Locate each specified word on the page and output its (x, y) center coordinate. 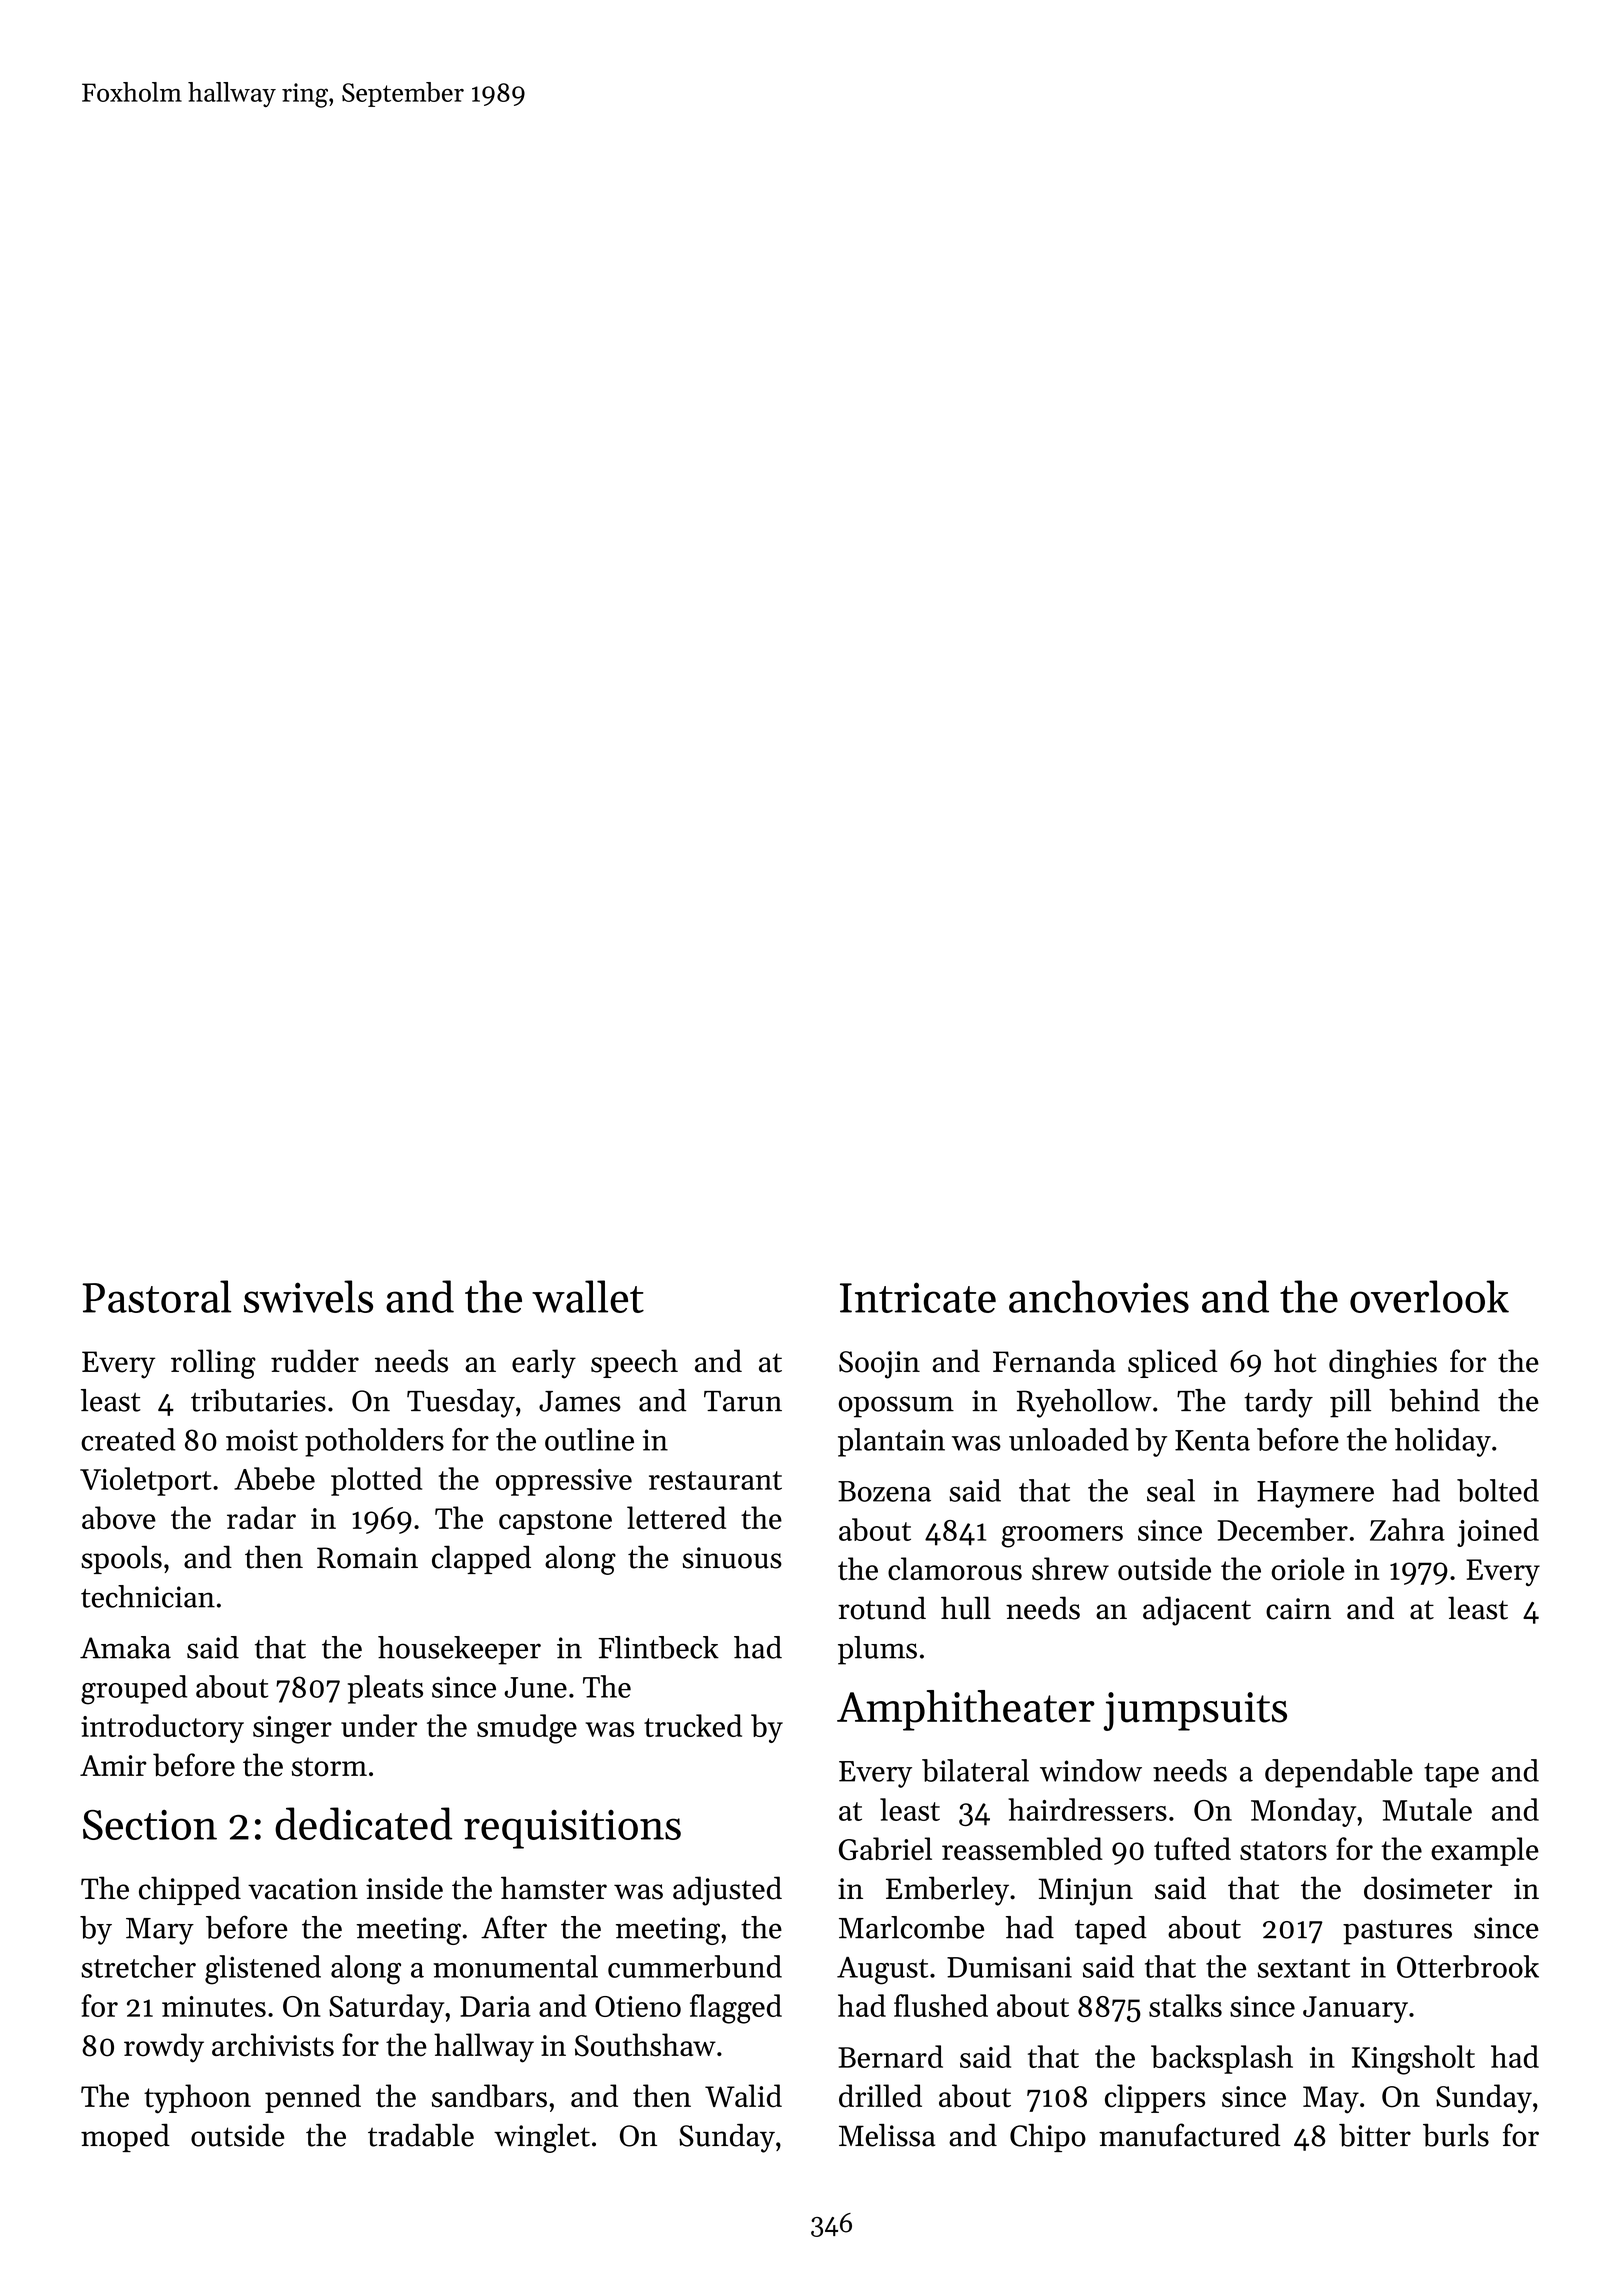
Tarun (743, 1401)
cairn (1298, 1609)
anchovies (1099, 1296)
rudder (315, 1361)
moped (125, 2138)
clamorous (955, 1568)
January (1355, 2009)
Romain (367, 1558)
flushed (941, 2005)
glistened (263, 1970)
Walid (743, 2096)
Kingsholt (1413, 2060)
